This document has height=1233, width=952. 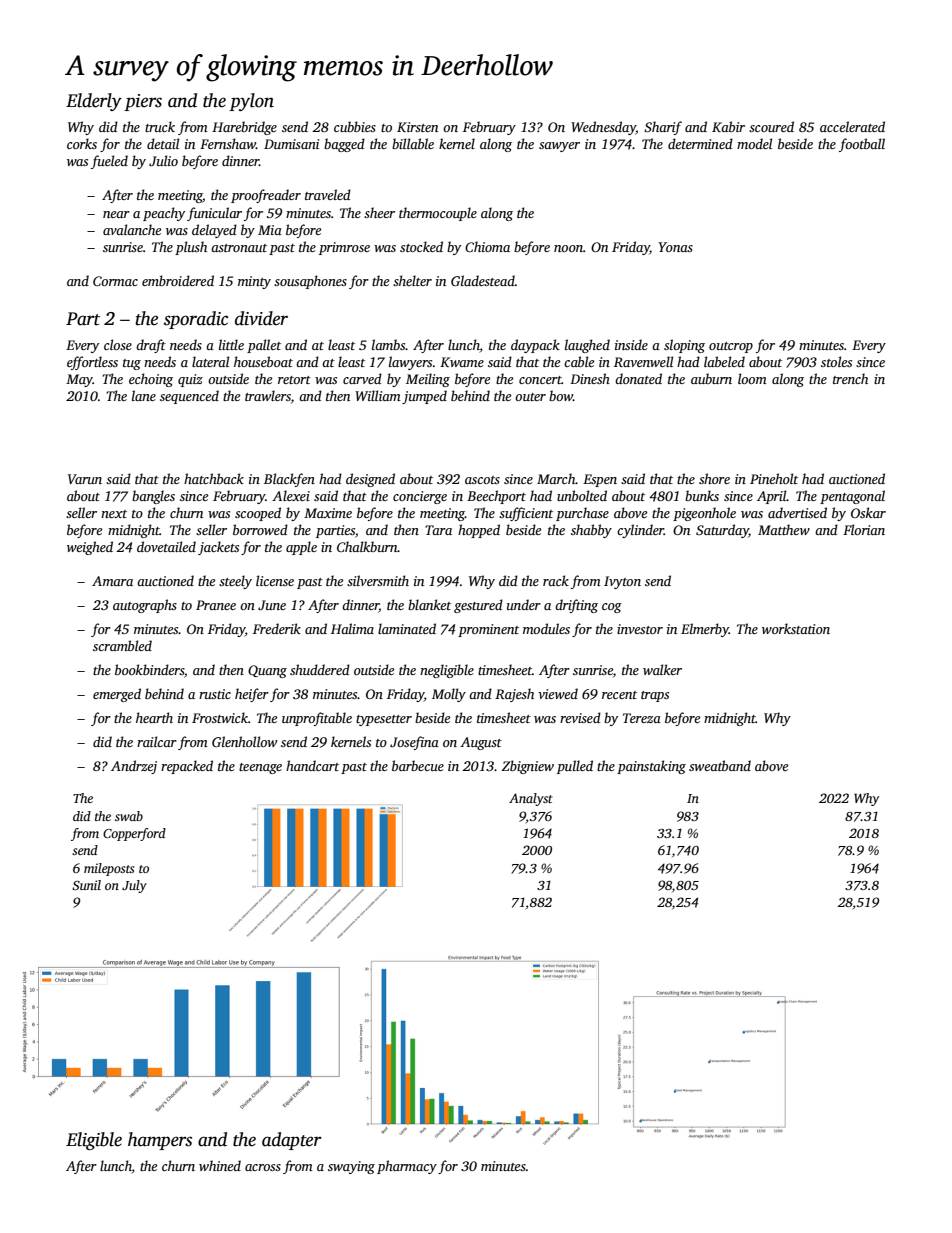 I want to click on Pineholt, so click(x=774, y=478).
